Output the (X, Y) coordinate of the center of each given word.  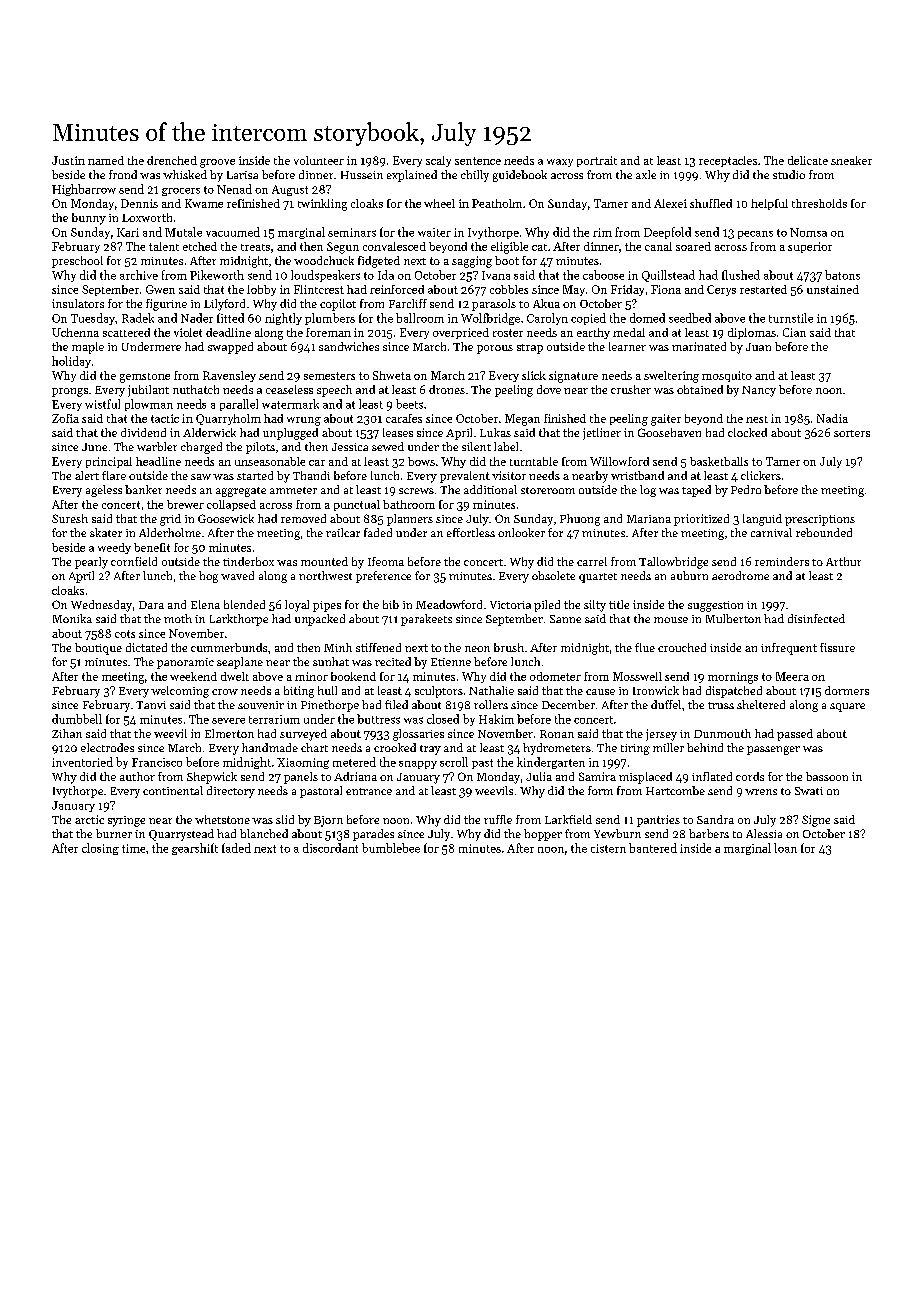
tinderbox (248, 561)
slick (534, 375)
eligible (509, 248)
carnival (771, 532)
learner (627, 346)
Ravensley (229, 376)
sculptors (439, 692)
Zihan (67, 733)
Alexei (670, 203)
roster (508, 333)
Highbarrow (84, 190)
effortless (471, 532)
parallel (239, 405)
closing (100, 849)
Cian (794, 332)
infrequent (789, 649)
